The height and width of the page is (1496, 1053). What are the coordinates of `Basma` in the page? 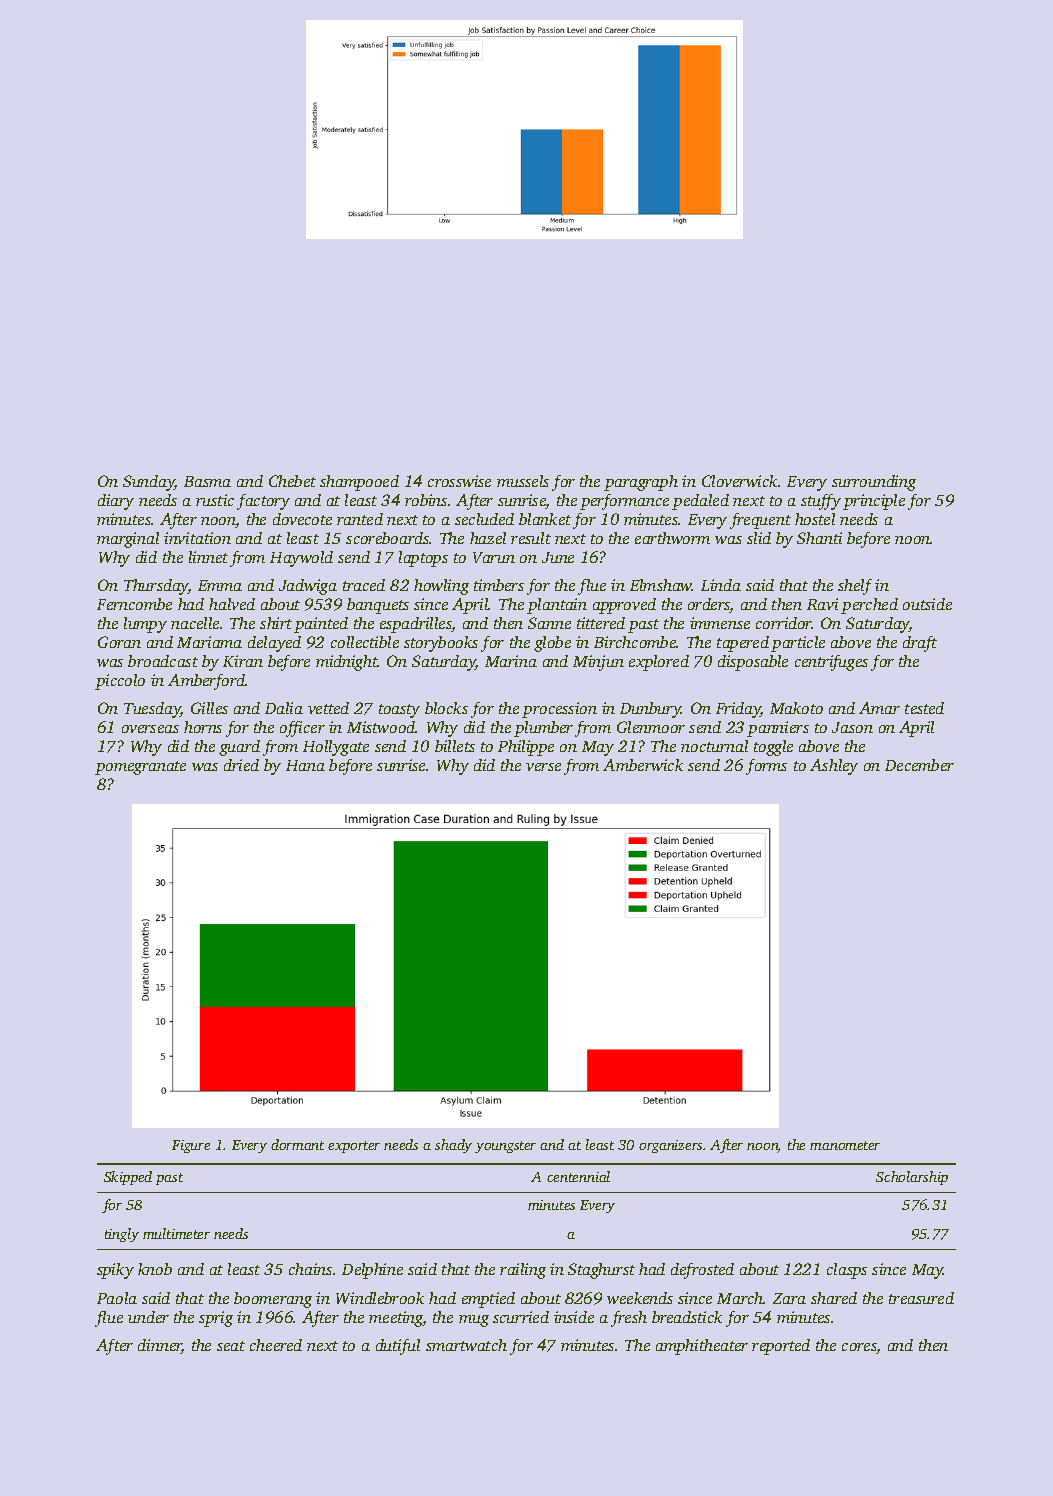 It's located at (207, 481).
